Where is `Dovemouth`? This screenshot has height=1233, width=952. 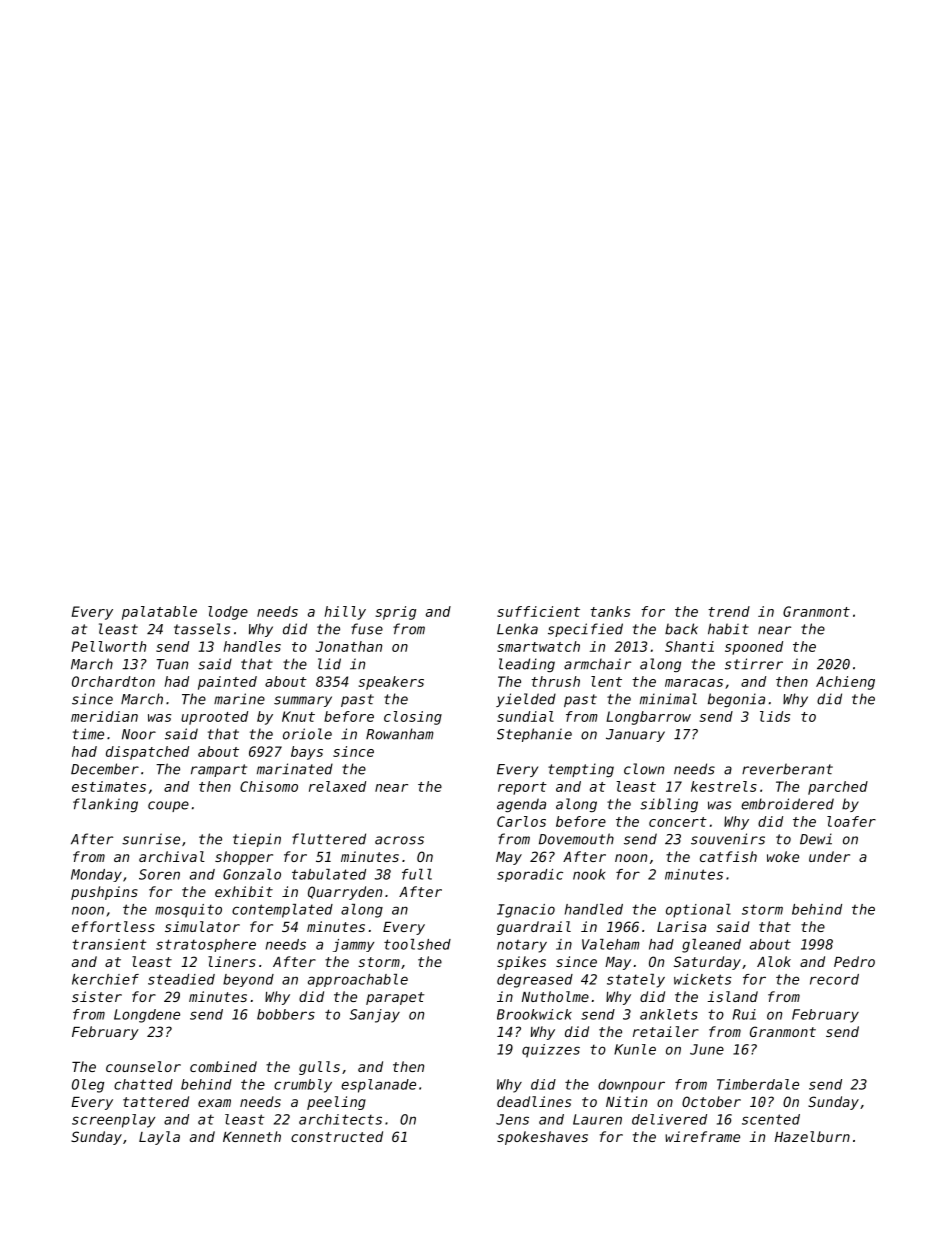 Dovemouth is located at coordinates (576, 839).
